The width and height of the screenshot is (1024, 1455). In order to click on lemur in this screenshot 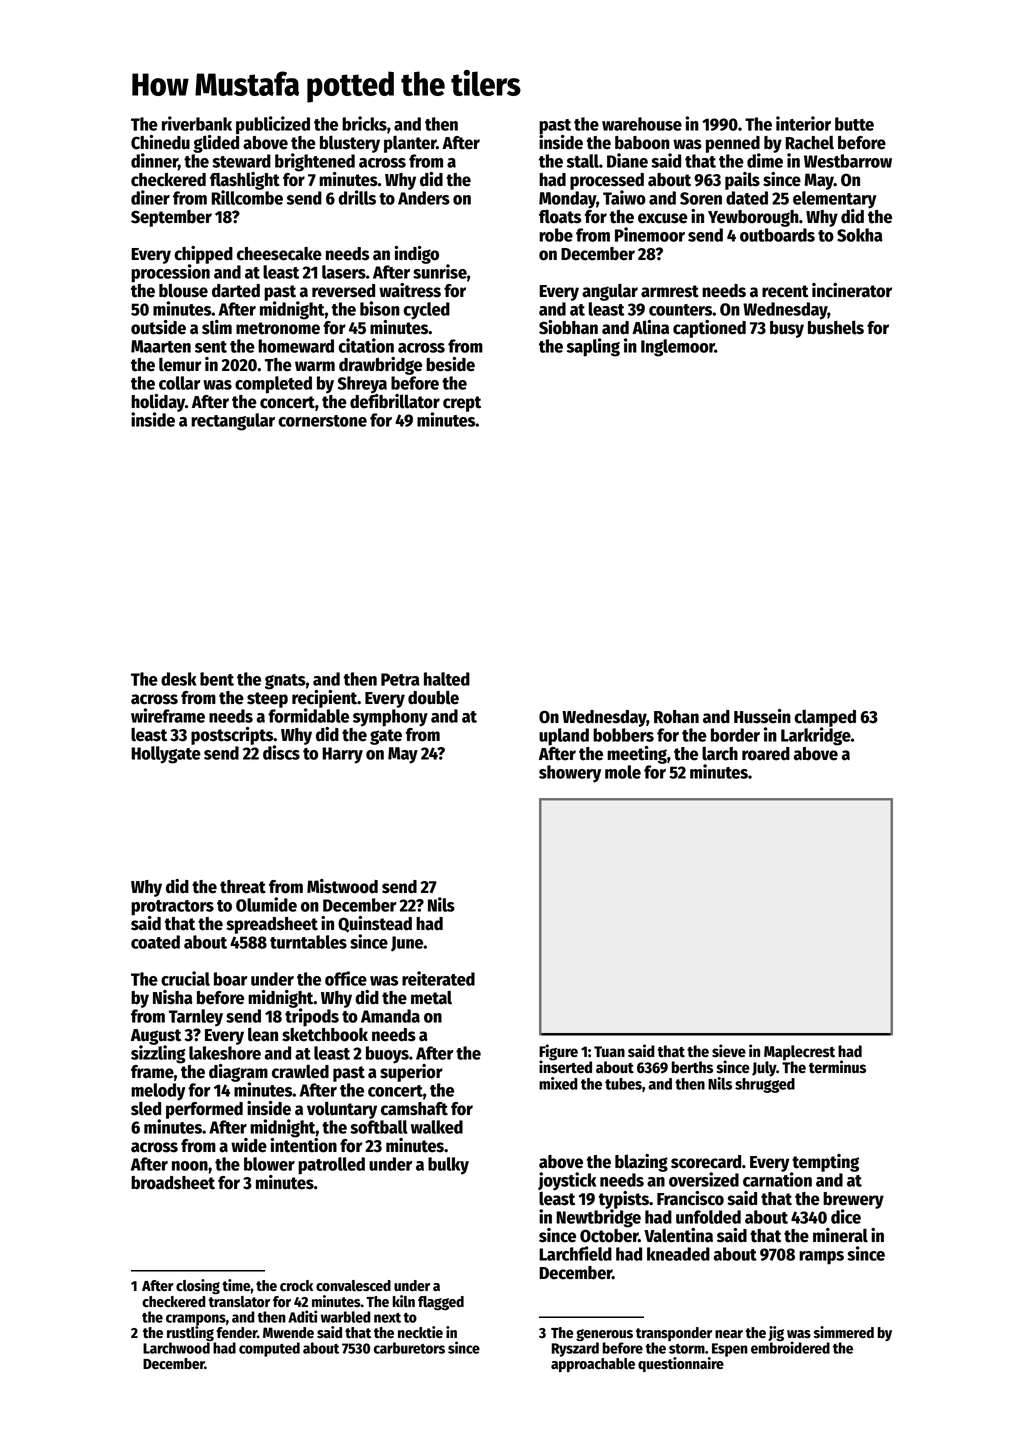, I will do `click(180, 364)`.
